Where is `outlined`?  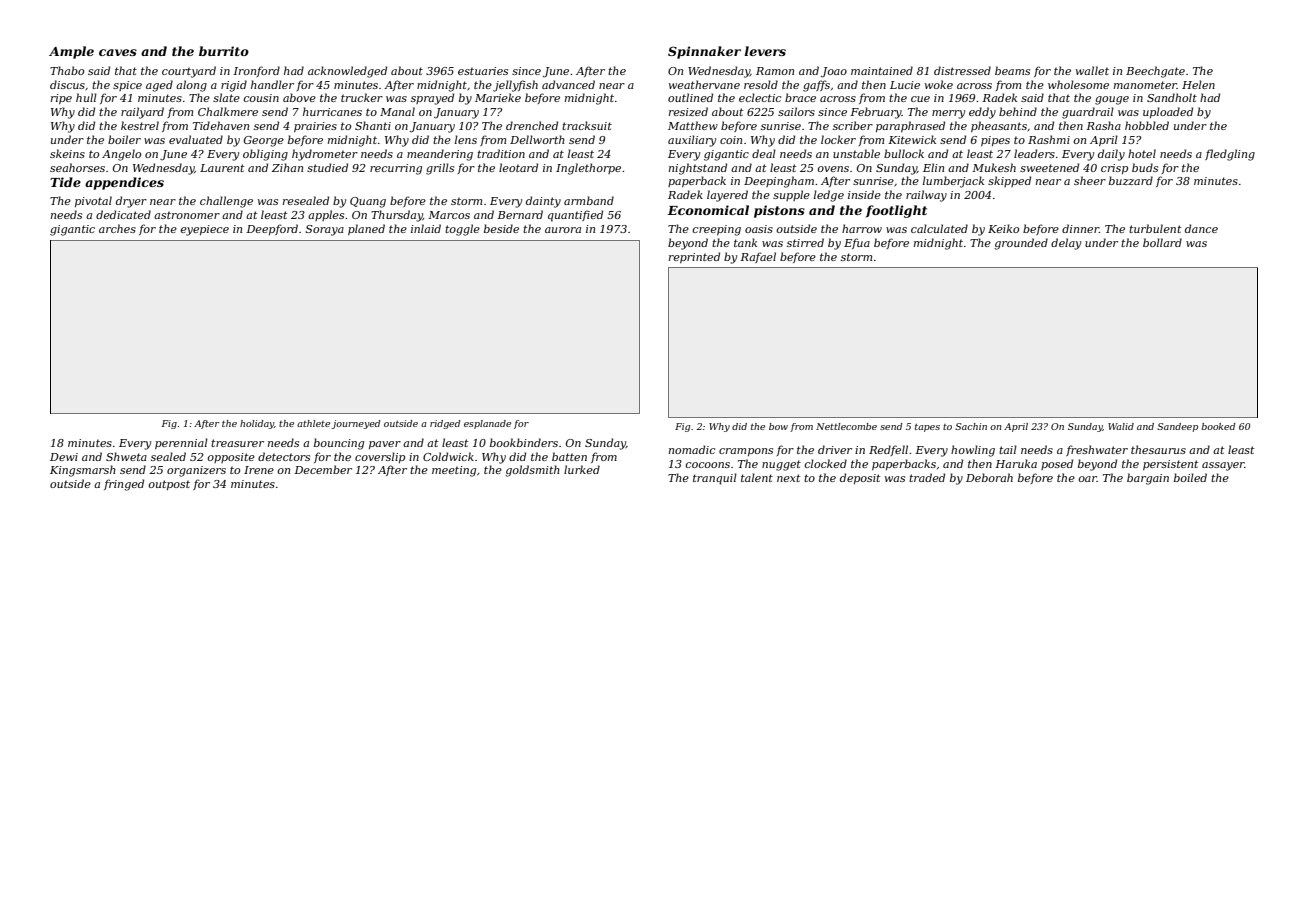 outlined is located at coordinates (690, 97).
